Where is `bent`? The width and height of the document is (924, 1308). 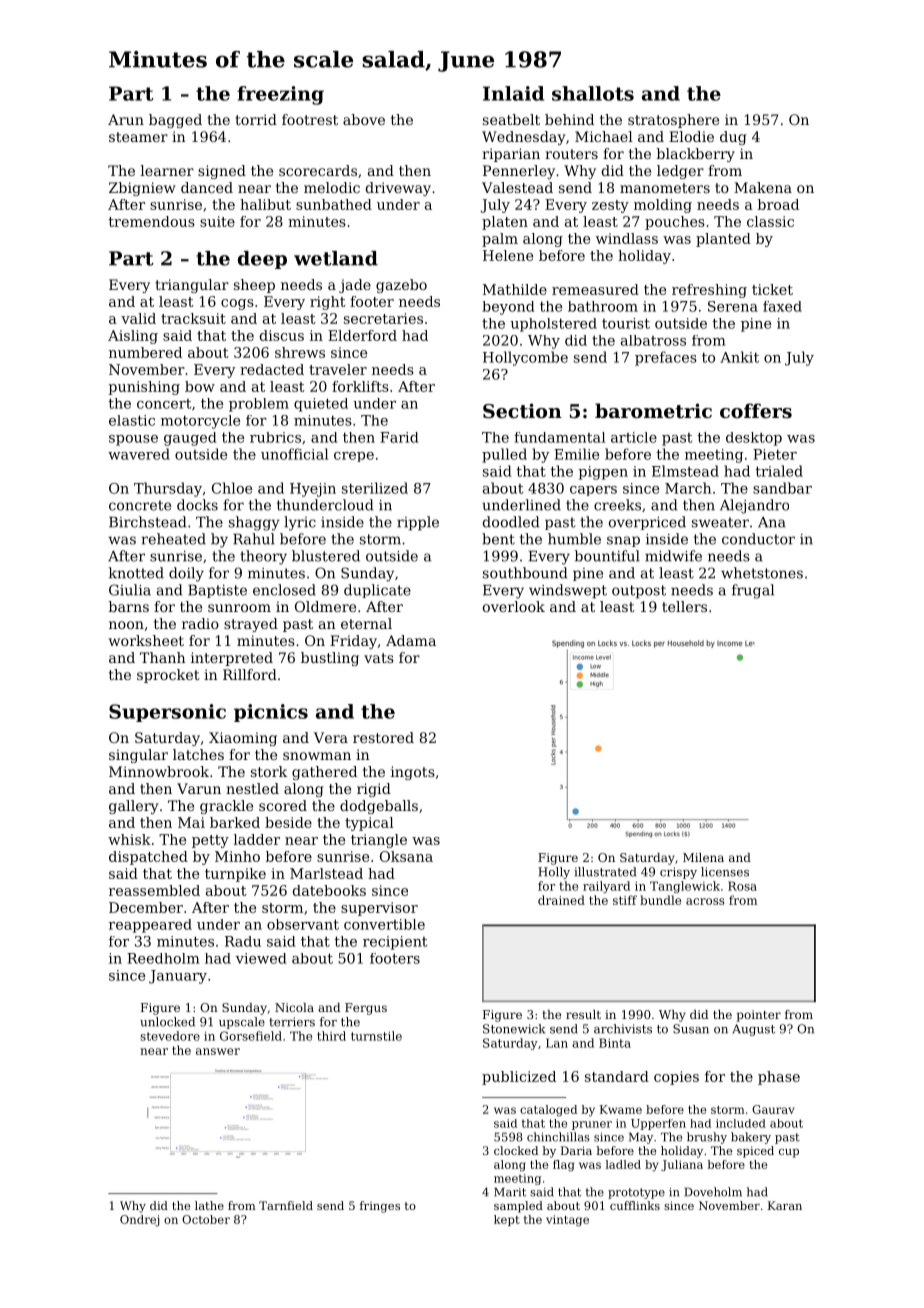
bent is located at coordinates (498, 539).
